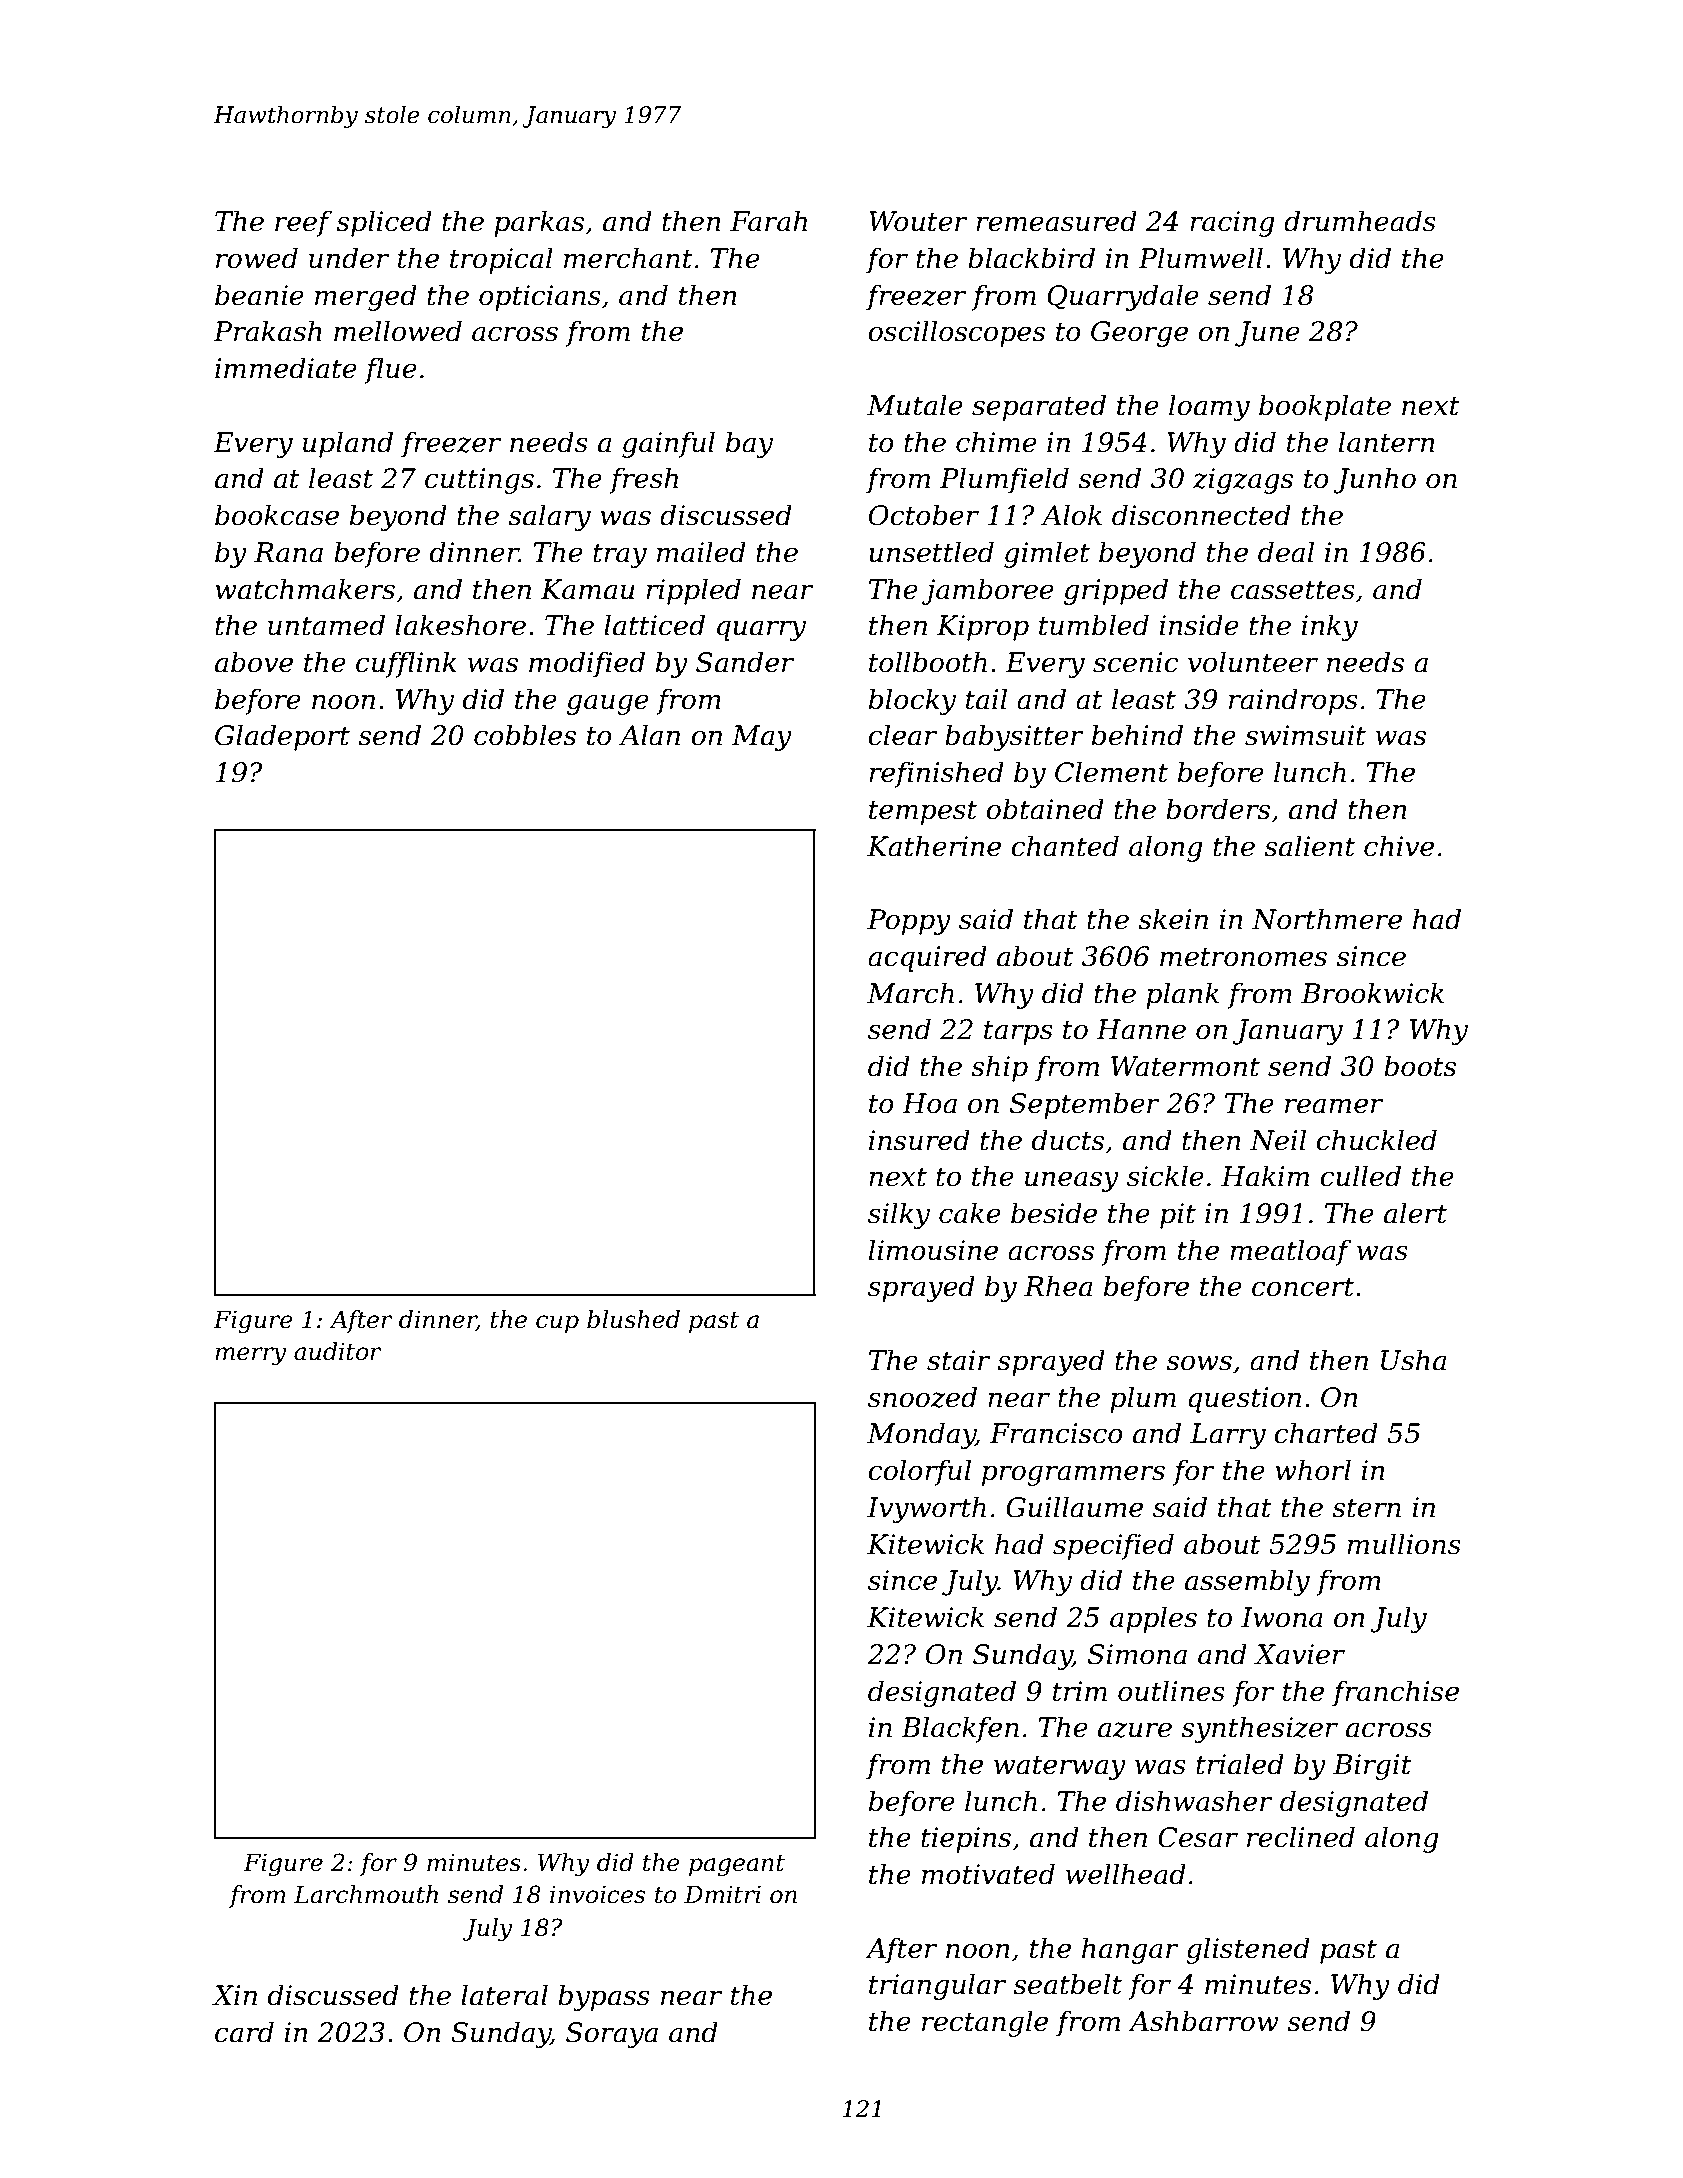  What do you see at coordinates (1203, 2021) in the screenshot?
I see `Ashbarrow` at bounding box center [1203, 2021].
